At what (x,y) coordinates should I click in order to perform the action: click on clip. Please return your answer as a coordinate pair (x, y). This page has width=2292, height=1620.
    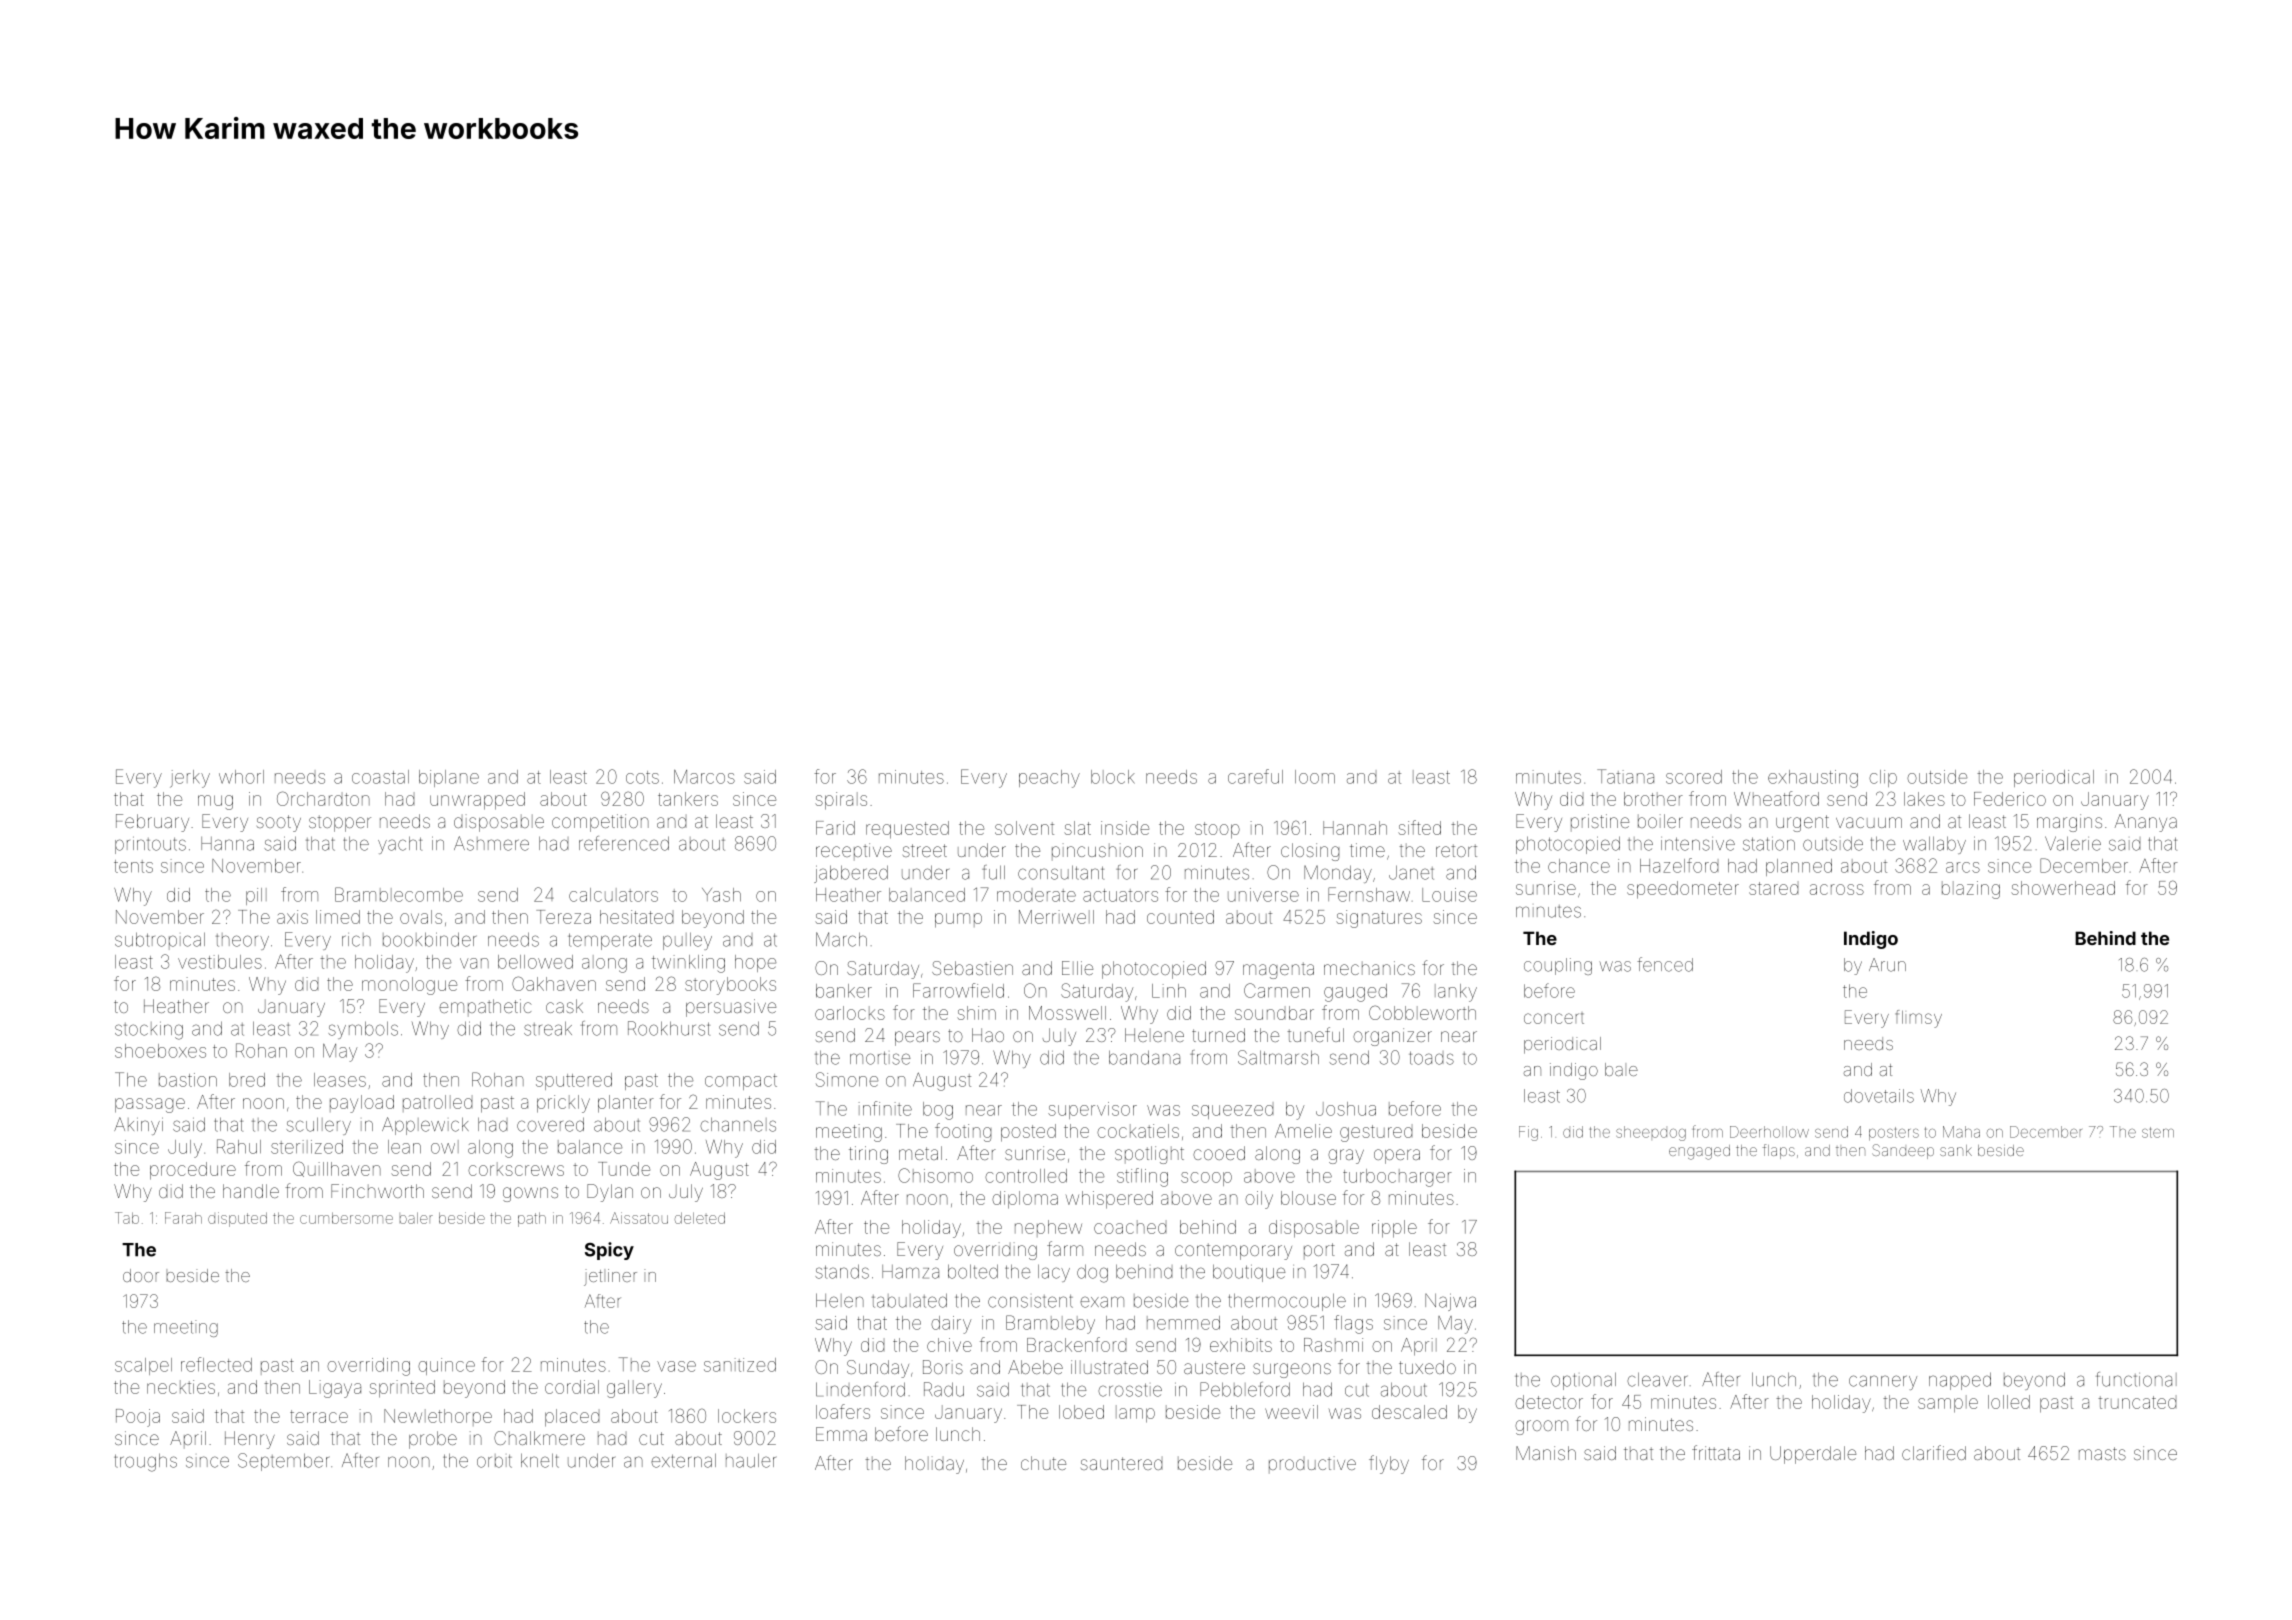
    Looking at the image, I should click on (1883, 778).
